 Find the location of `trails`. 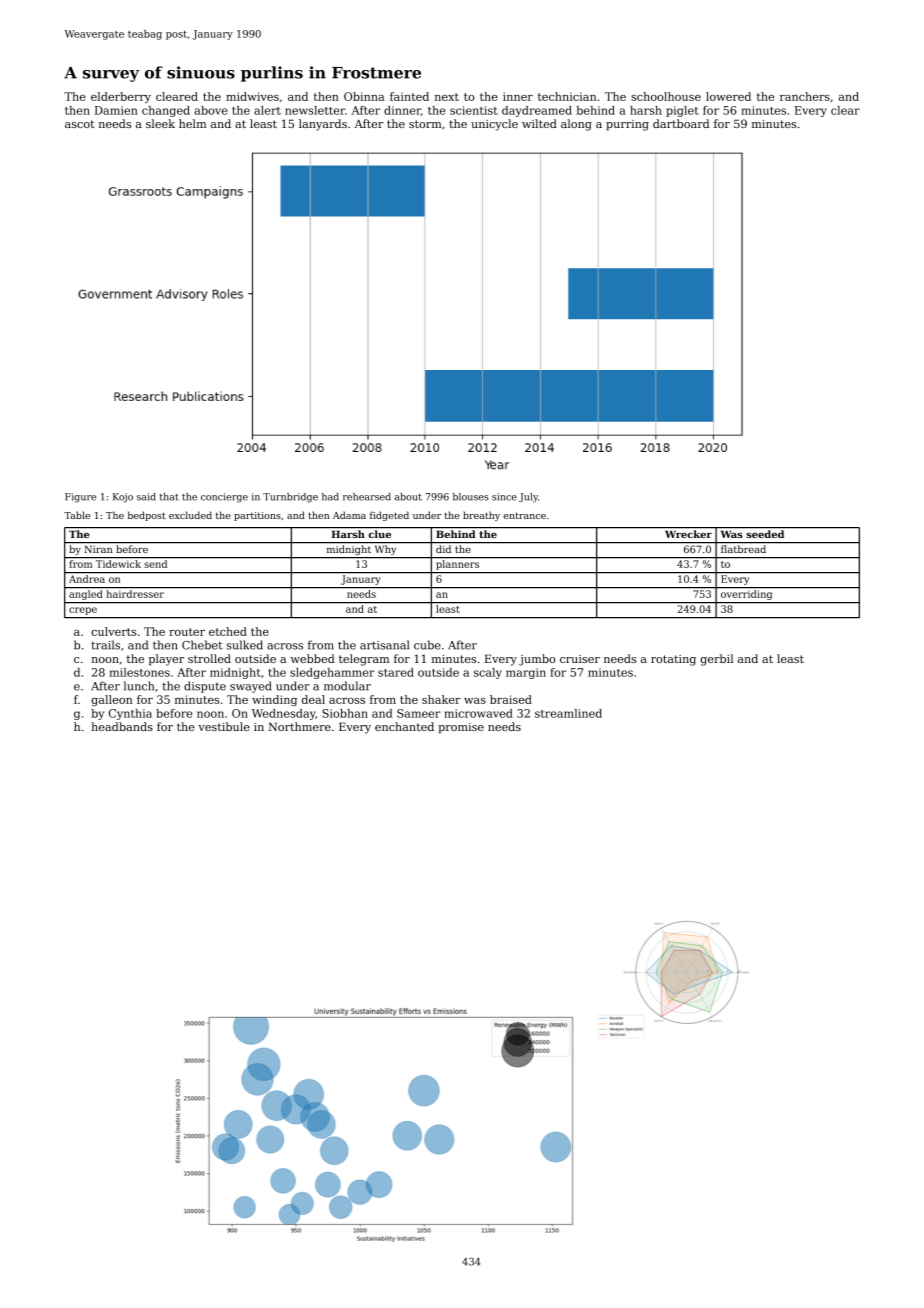

trails is located at coordinates (105, 645).
